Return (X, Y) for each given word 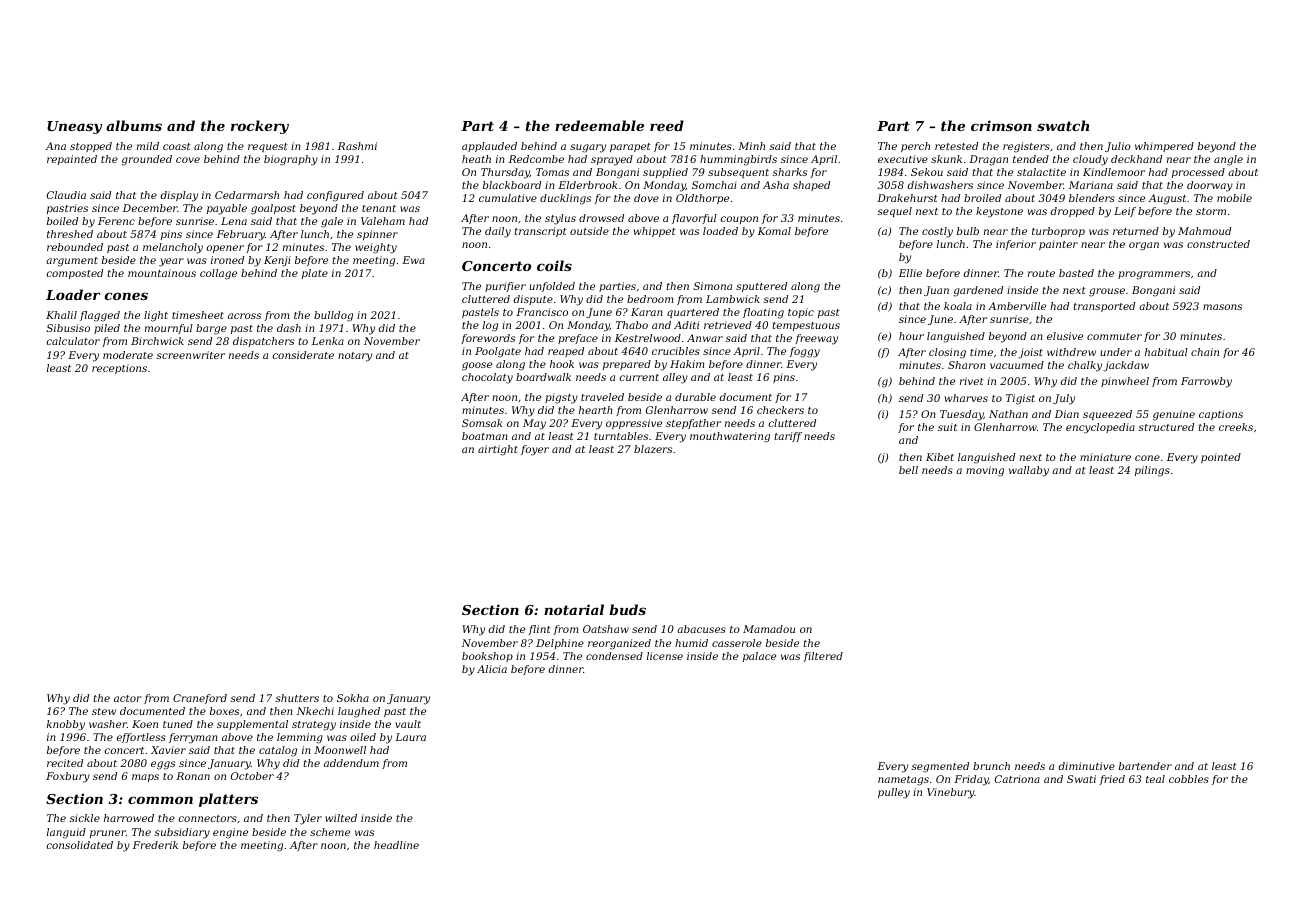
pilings (1152, 471)
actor (128, 698)
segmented (940, 767)
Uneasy (74, 127)
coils (554, 265)
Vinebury (951, 793)
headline (396, 845)
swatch (1063, 125)
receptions (119, 369)
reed (667, 125)
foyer (535, 450)
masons (1222, 307)
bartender (1145, 766)
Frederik (155, 845)
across (244, 316)
